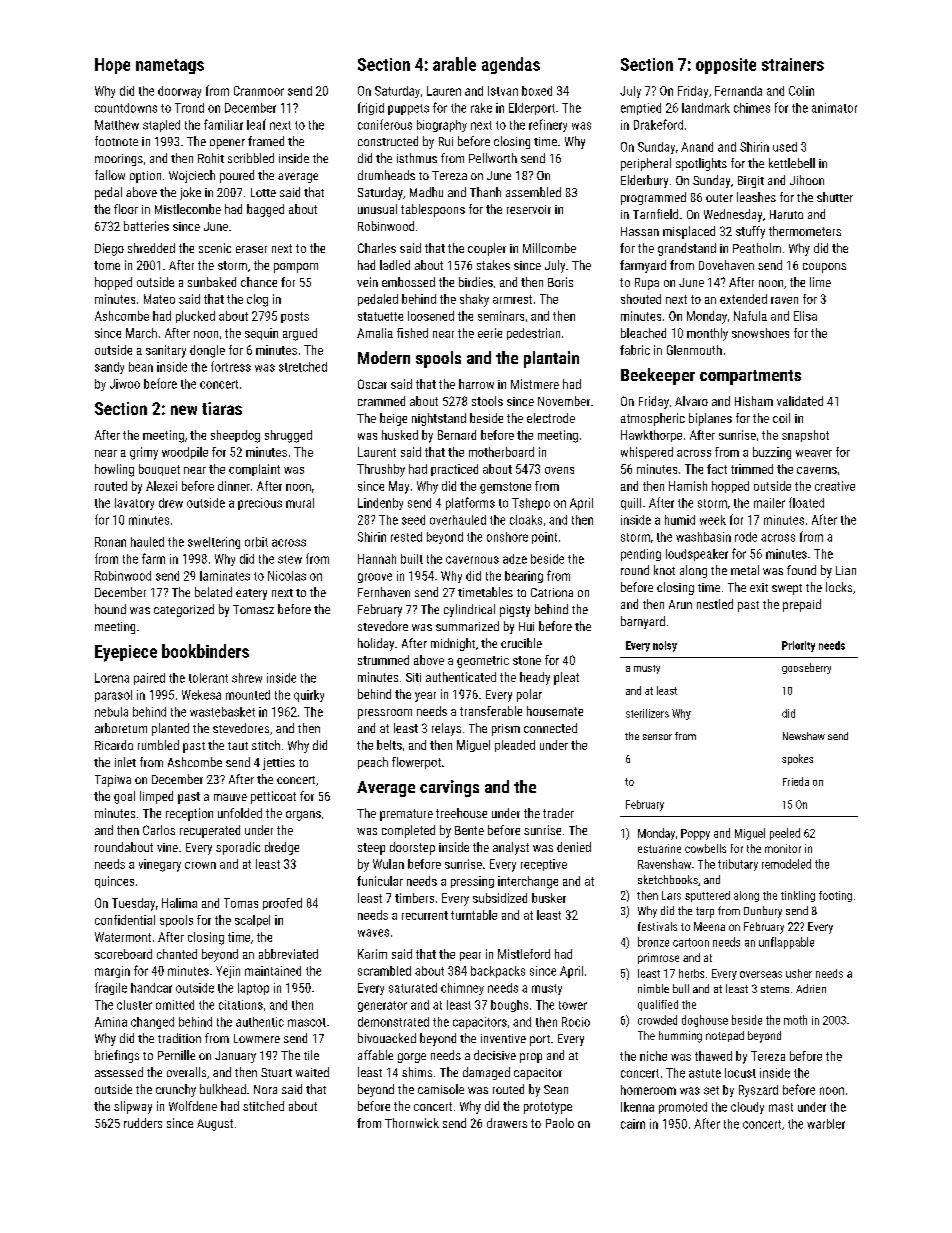  What do you see at coordinates (235, 1057) in the screenshot?
I see `January` at bounding box center [235, 1057].
